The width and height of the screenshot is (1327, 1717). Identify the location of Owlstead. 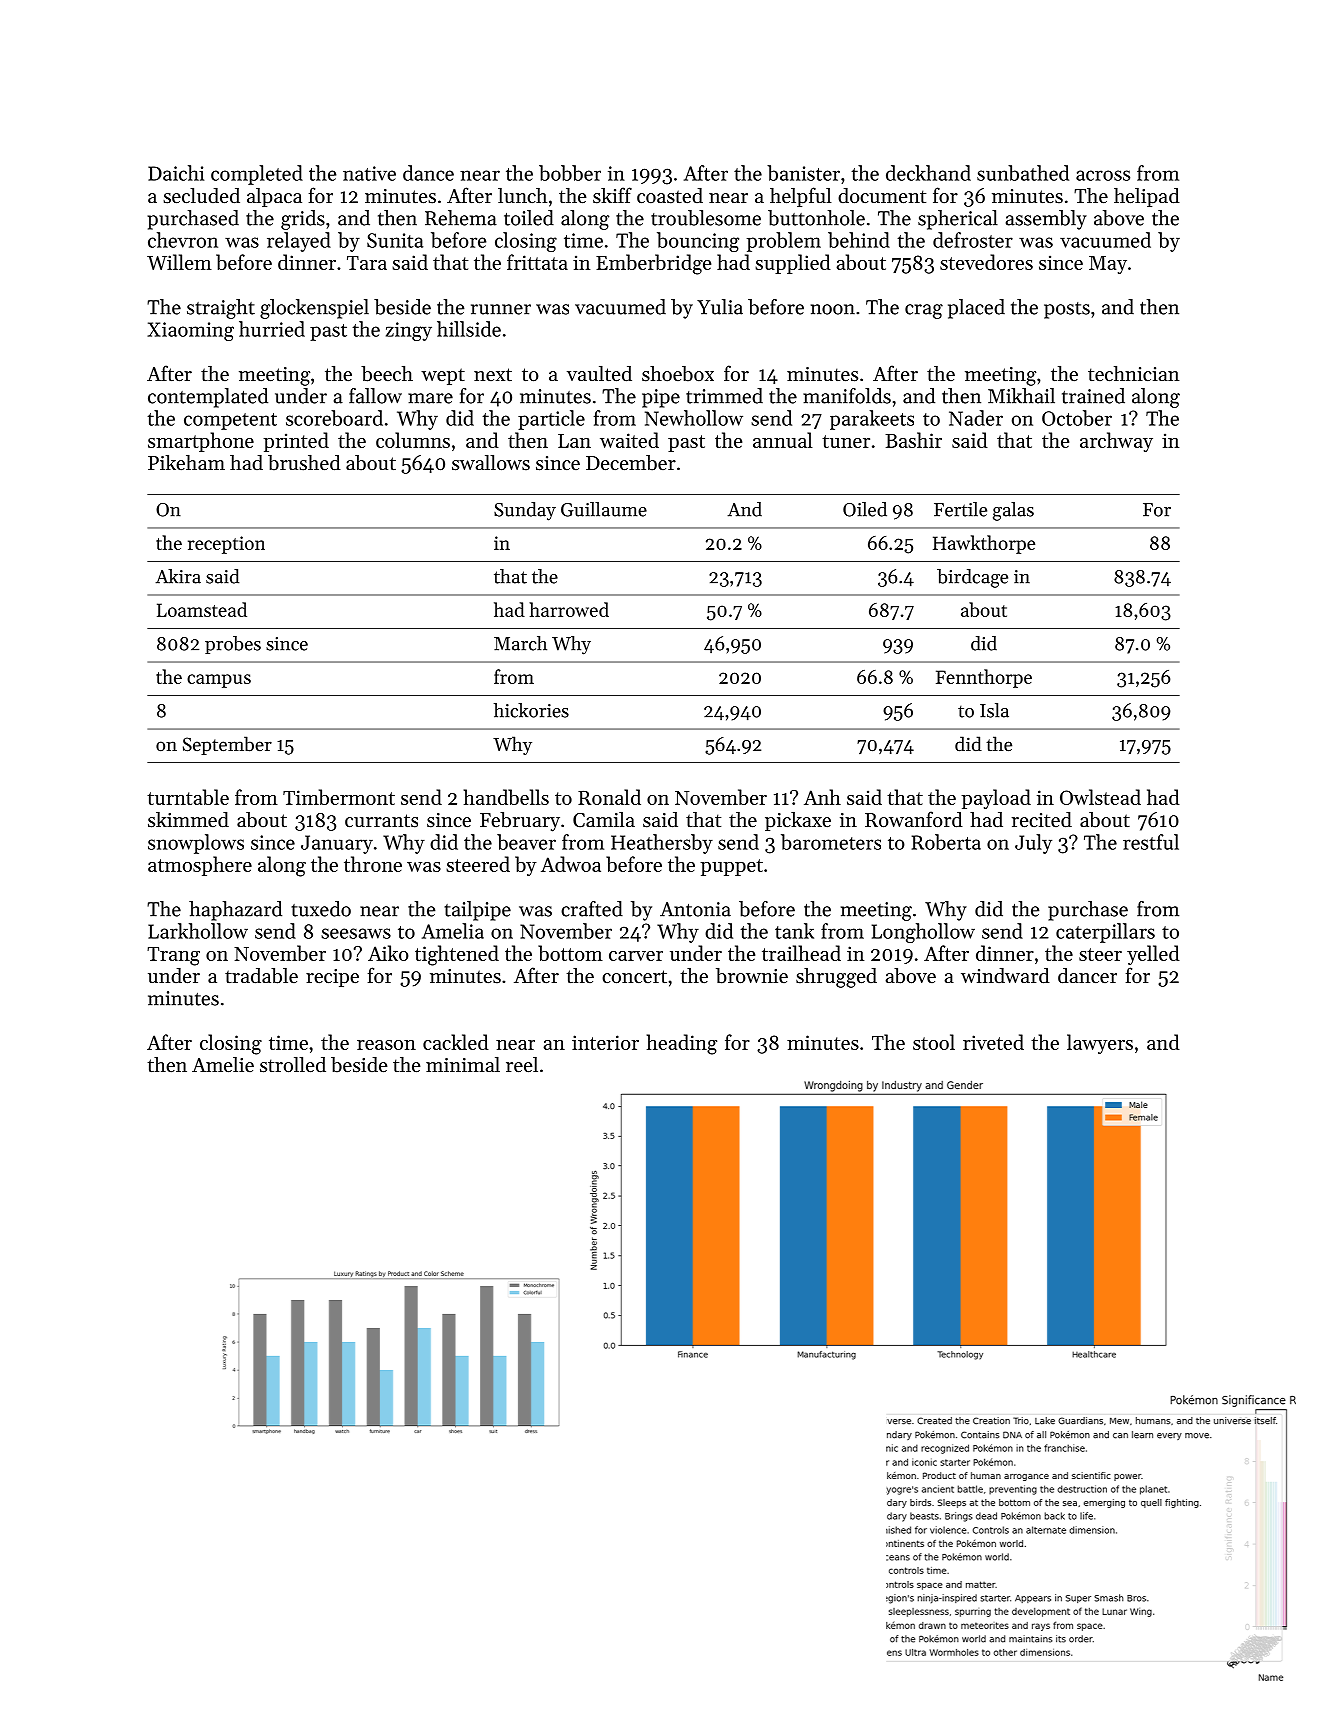
(1100, 797).
